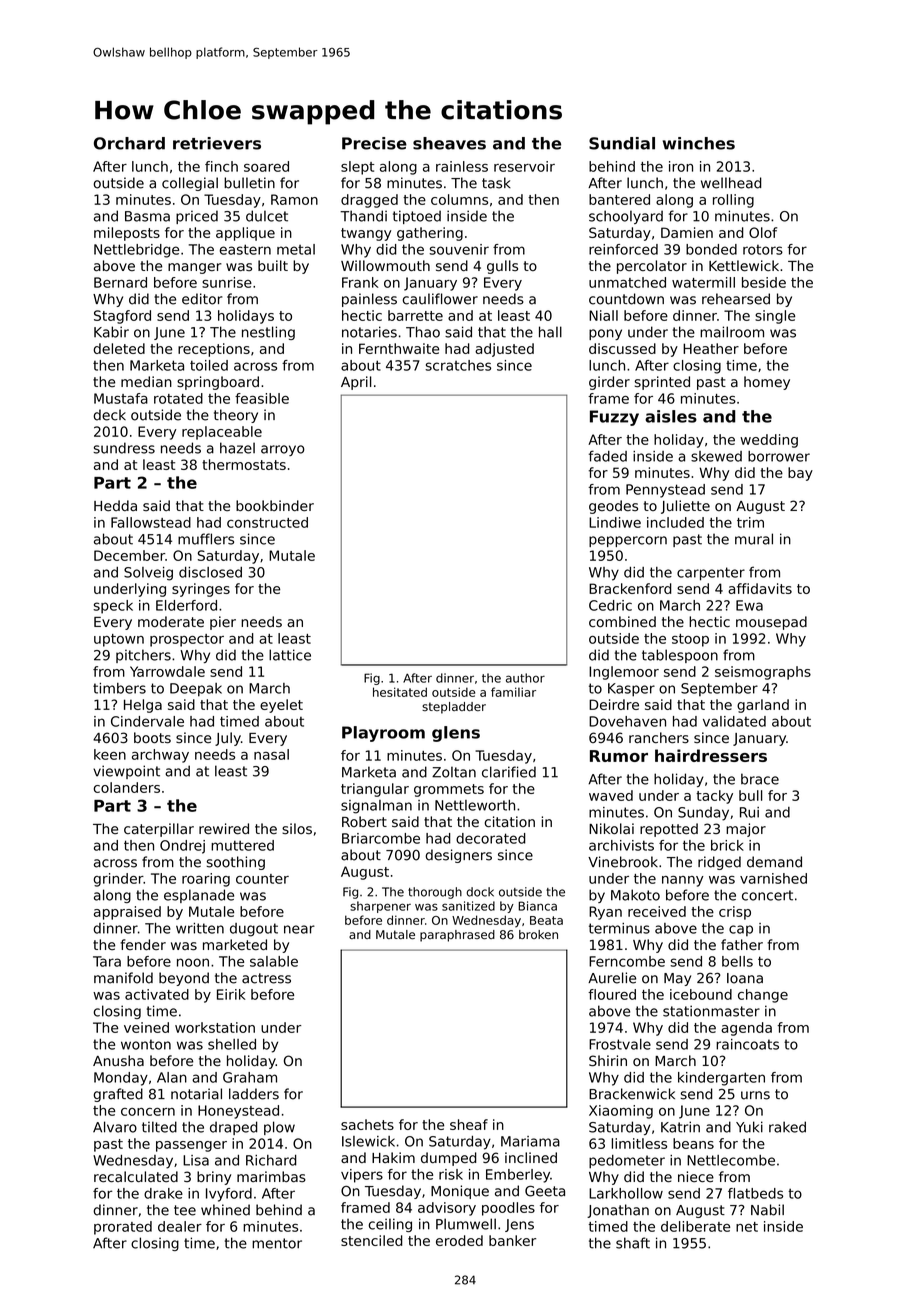 Image resolution: width=908 pixels, height=1316 pixels. What do you see at coordinates (184, 979) in the page?
I see `beyond` at bounding box center [184, 979].
